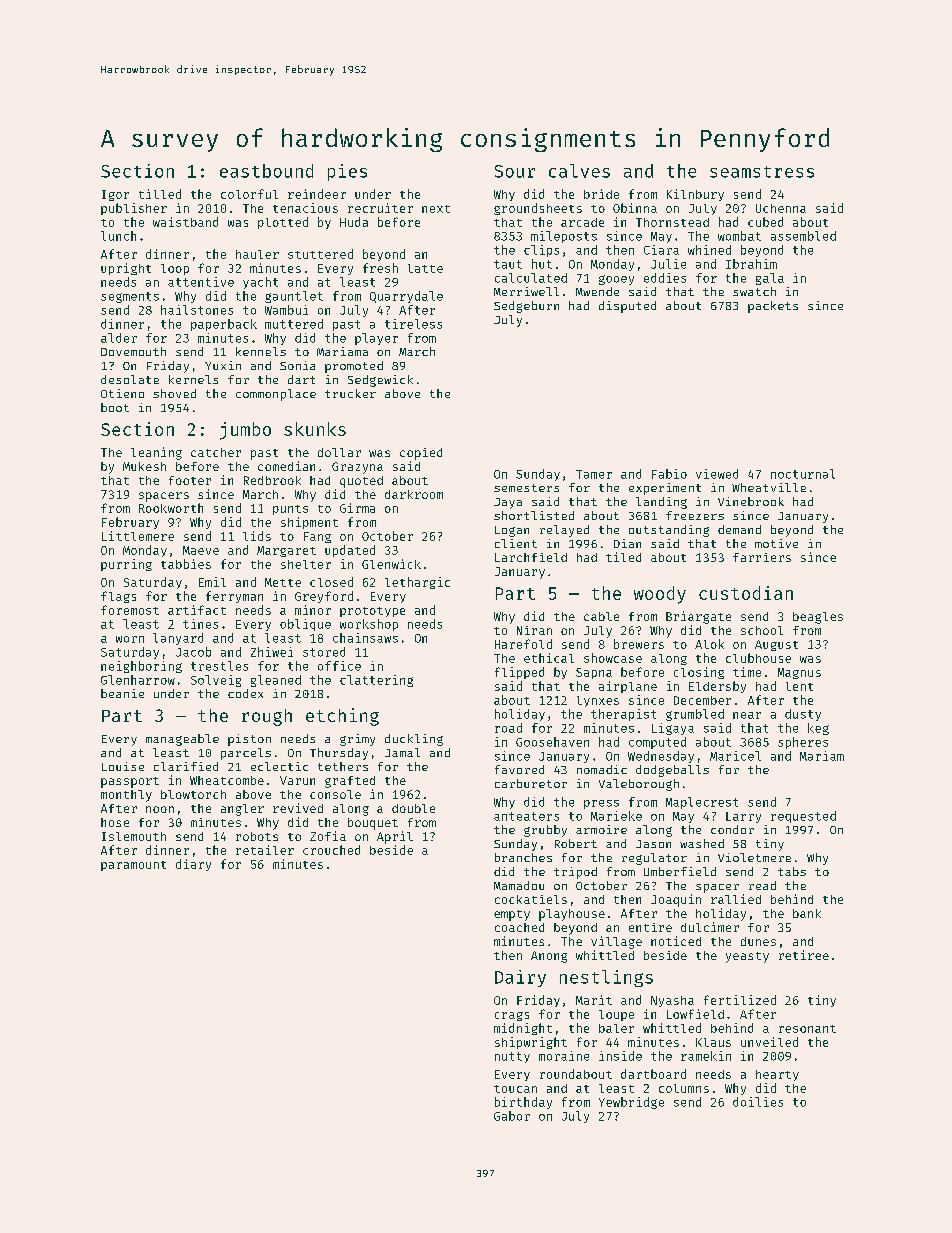 The image size is (952, 1233). I want to click on crouched, so click(331, 850).
